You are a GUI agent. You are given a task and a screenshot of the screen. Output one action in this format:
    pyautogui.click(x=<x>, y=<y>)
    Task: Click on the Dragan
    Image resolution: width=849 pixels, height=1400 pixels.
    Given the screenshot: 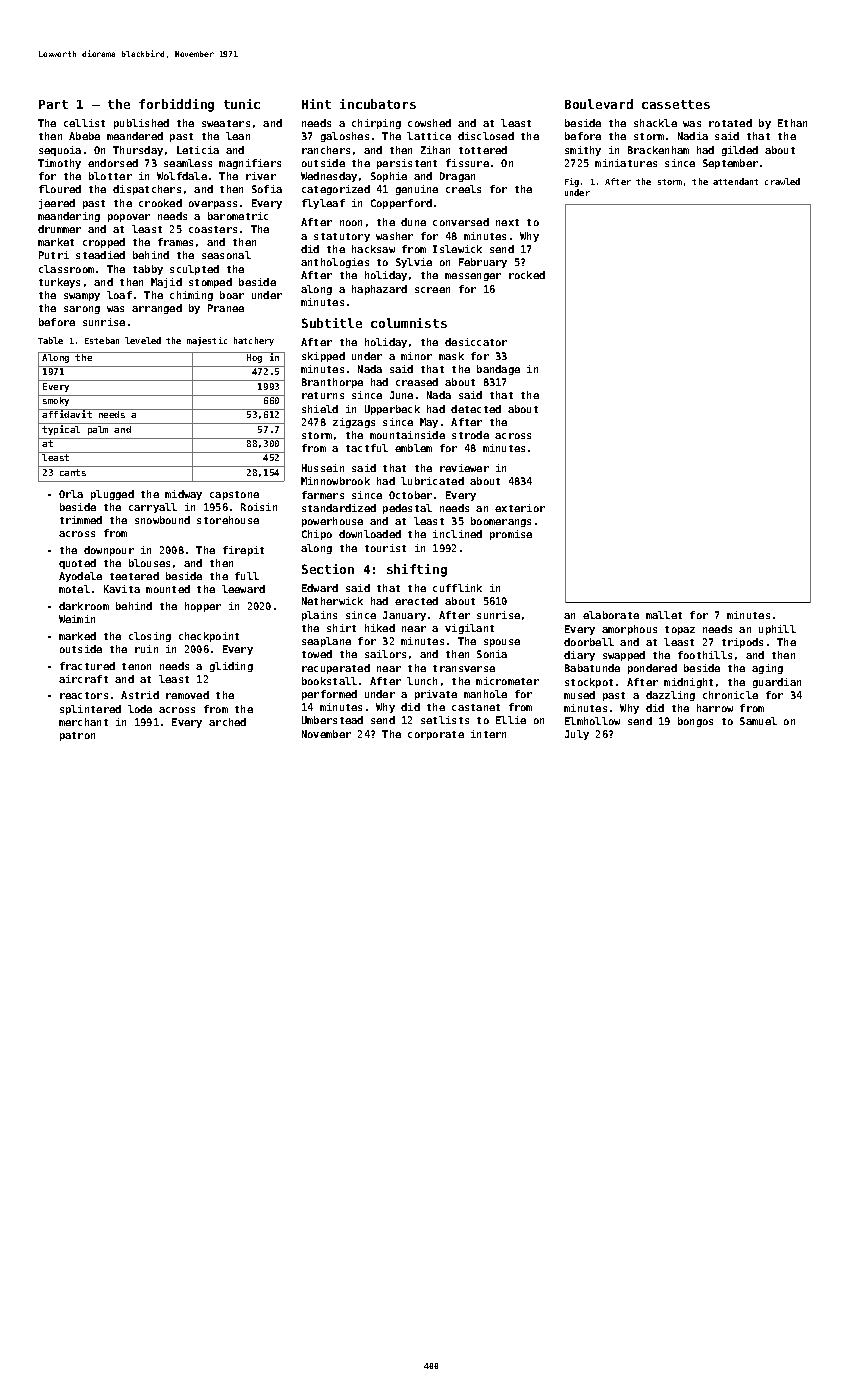 What is the action you would take?
    pyautogui.click(x=457, y=177)
